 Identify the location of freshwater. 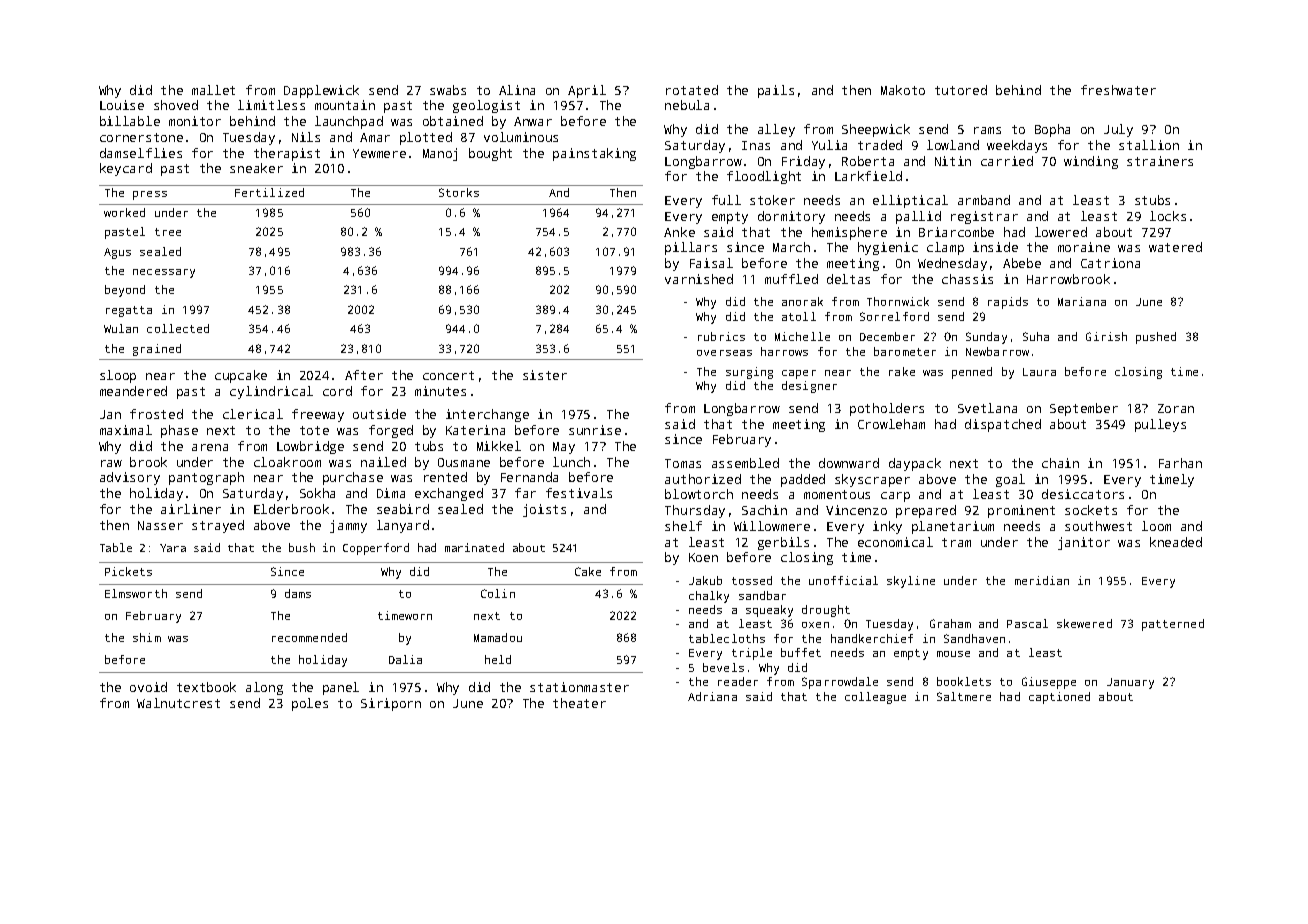
(1118, 90).
